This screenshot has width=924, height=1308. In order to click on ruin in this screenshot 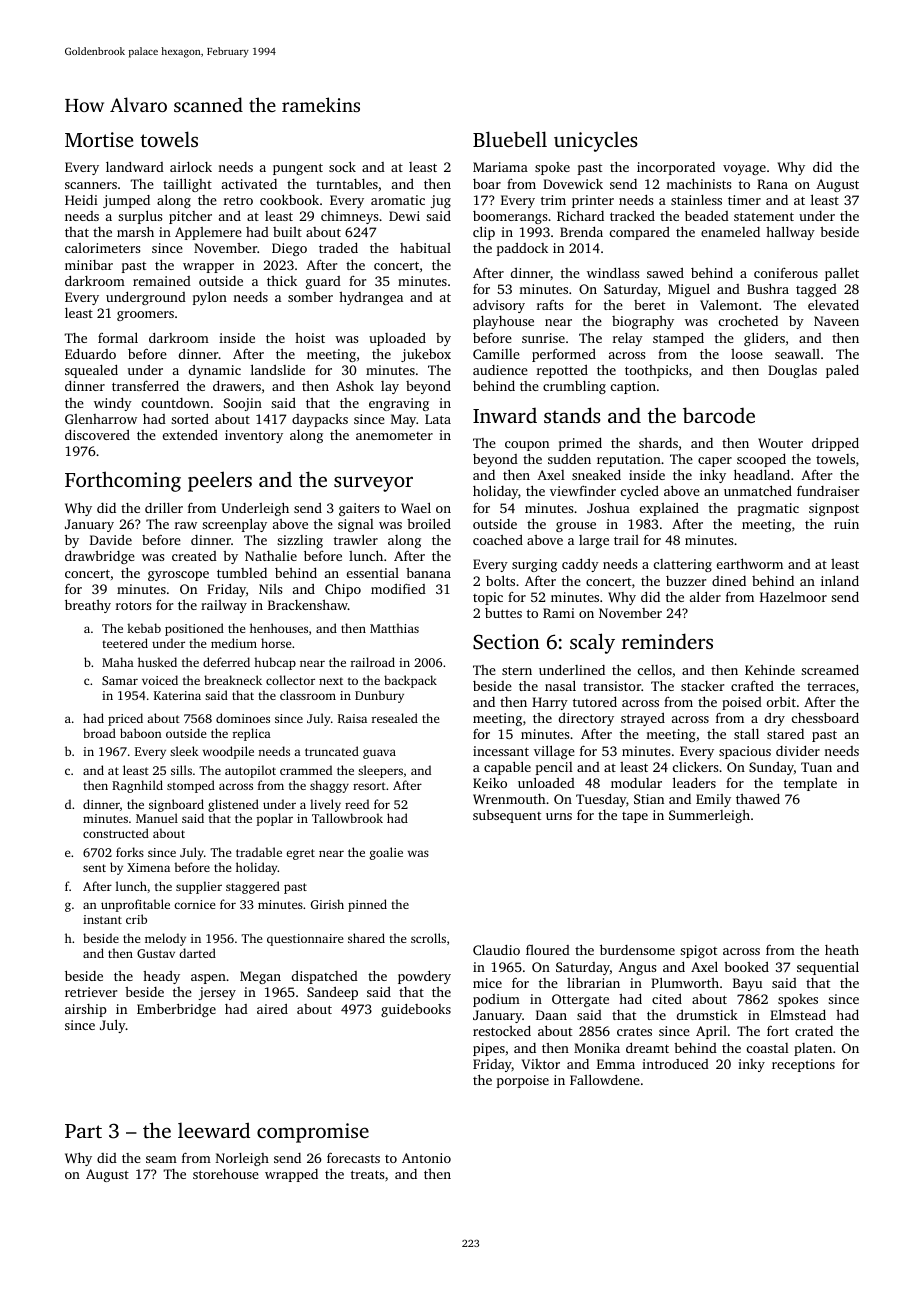, I will do `click(846, 524)`.
